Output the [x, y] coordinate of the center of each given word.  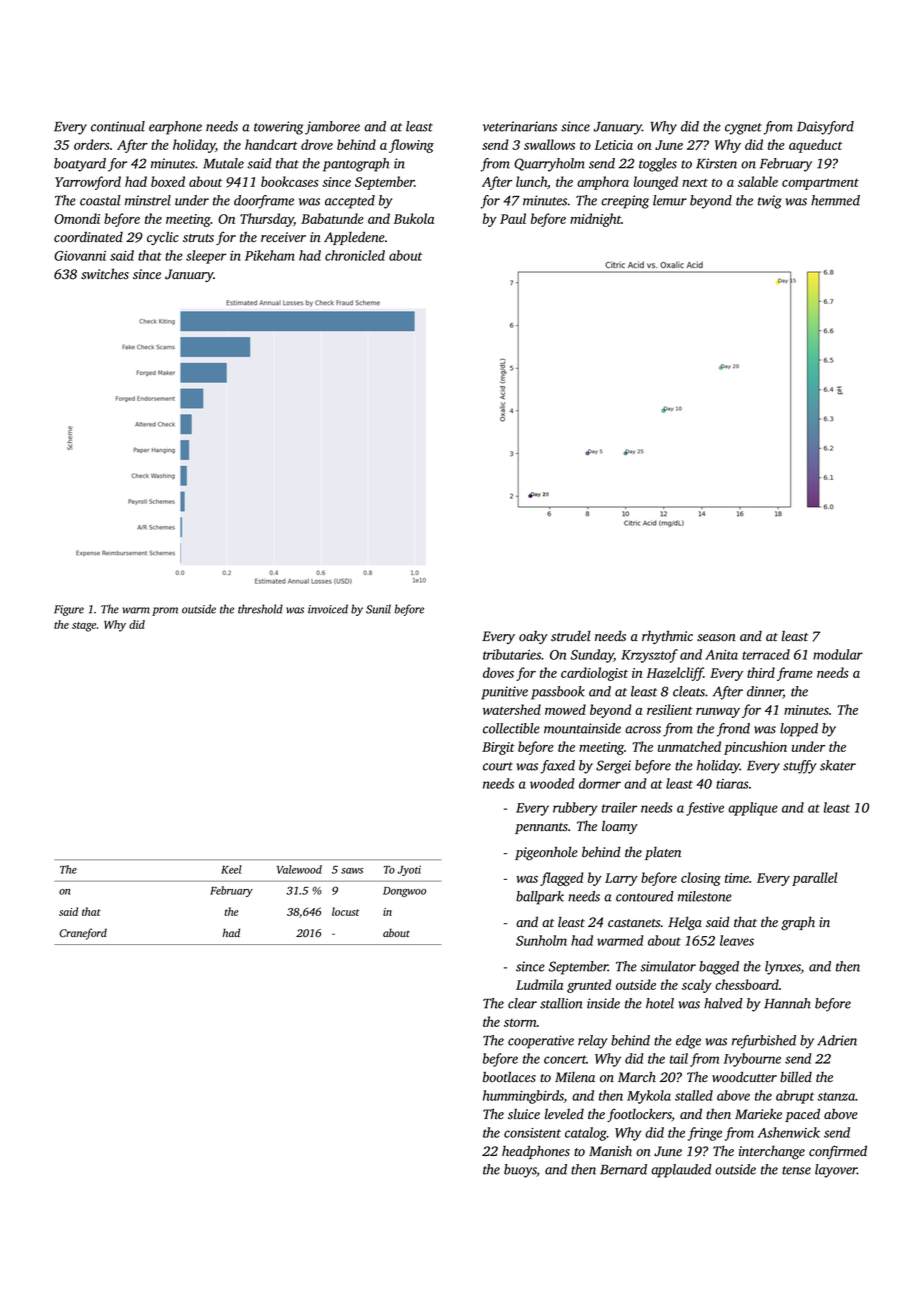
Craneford [83, 934]
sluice [524, 1114]
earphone [175, 128]
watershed [512, 709]
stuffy [799, 767]
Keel [231, 869]
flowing [411, 146]
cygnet [743, 129]
